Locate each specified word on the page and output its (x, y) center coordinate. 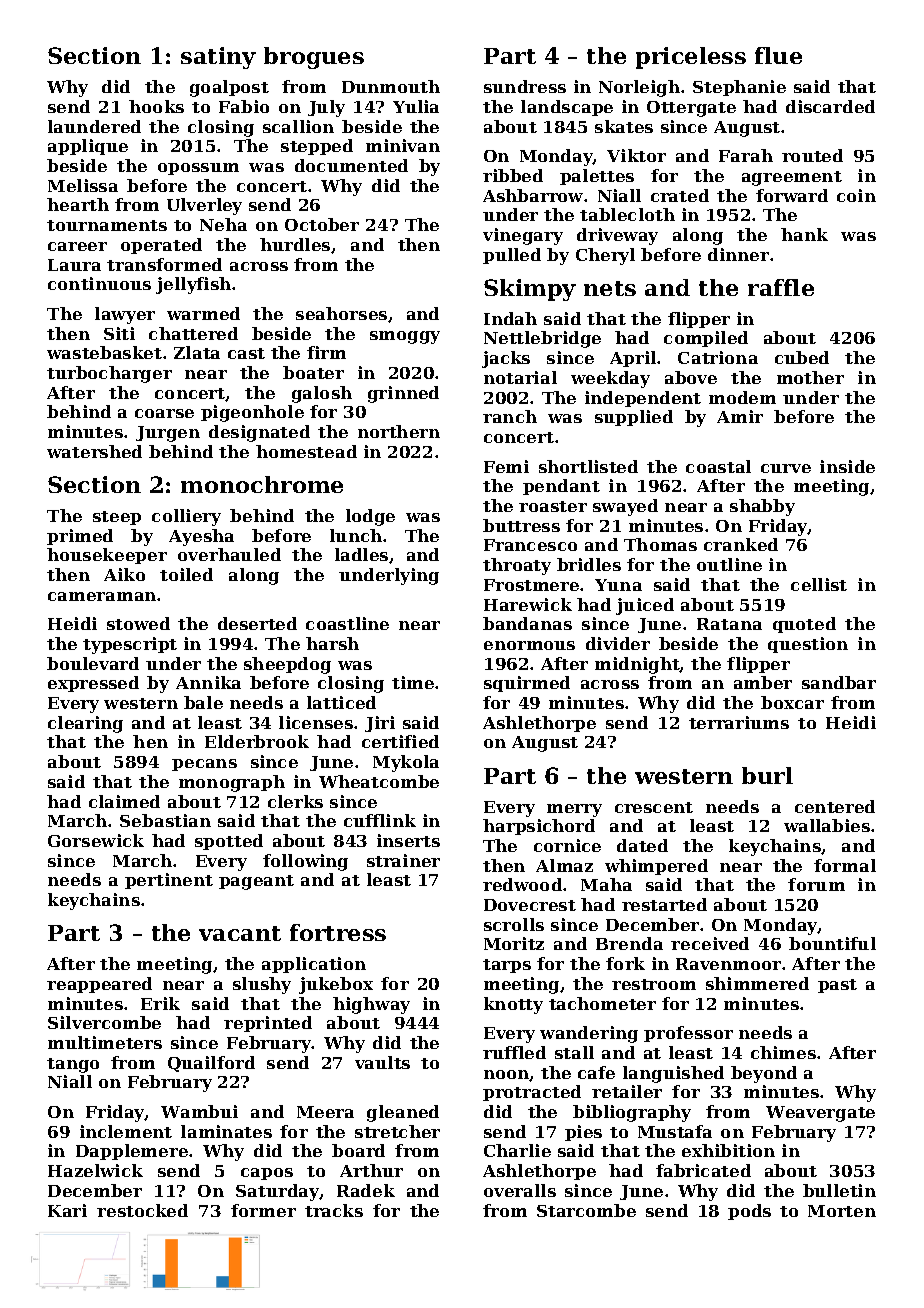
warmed (203, 313)
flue (778, 55)
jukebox (336, 985)
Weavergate (820, 1114)
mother (810, 377)
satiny (218, 58)
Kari (67, 1210)
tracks (334, 1210)
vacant (240, 933)
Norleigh (639, 88)
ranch (510, 416)
